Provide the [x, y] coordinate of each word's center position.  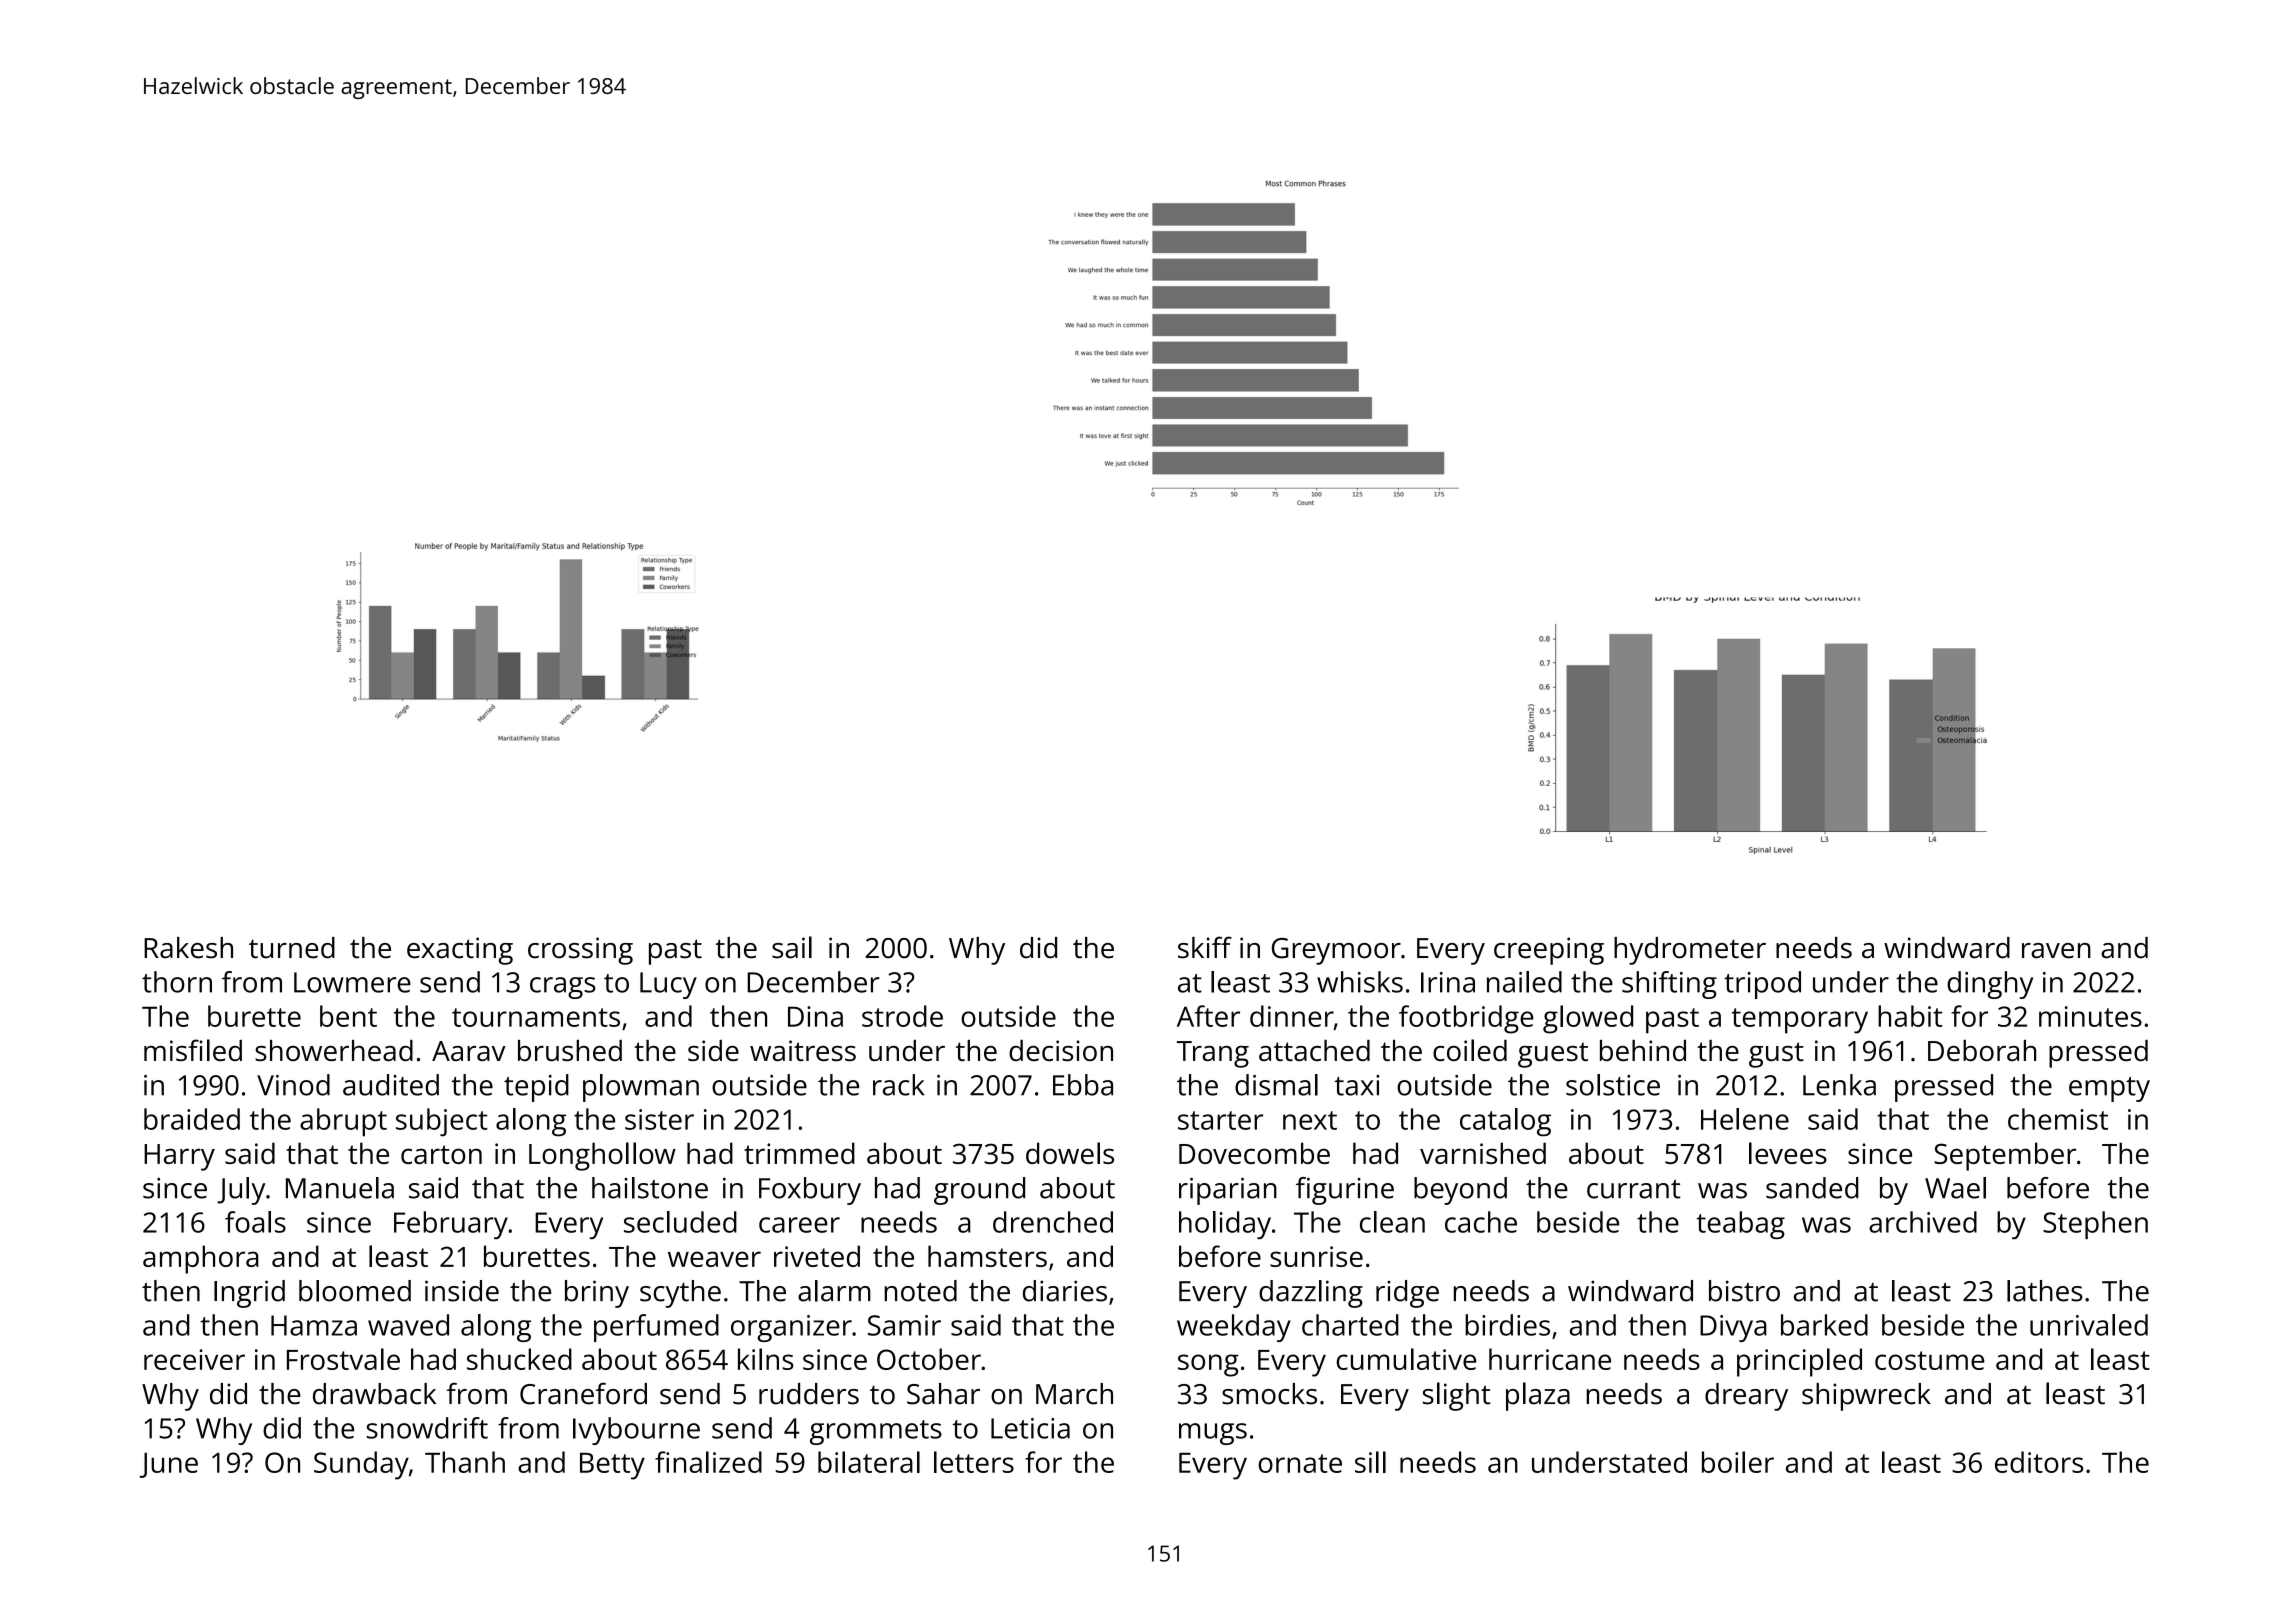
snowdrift [427, 1428]
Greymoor [1336, 951]
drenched [1053, 1222]
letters [974, 1462]
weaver [714, 1259]
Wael [1955, 1188]
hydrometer [1690, 951]
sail [792, 947]
